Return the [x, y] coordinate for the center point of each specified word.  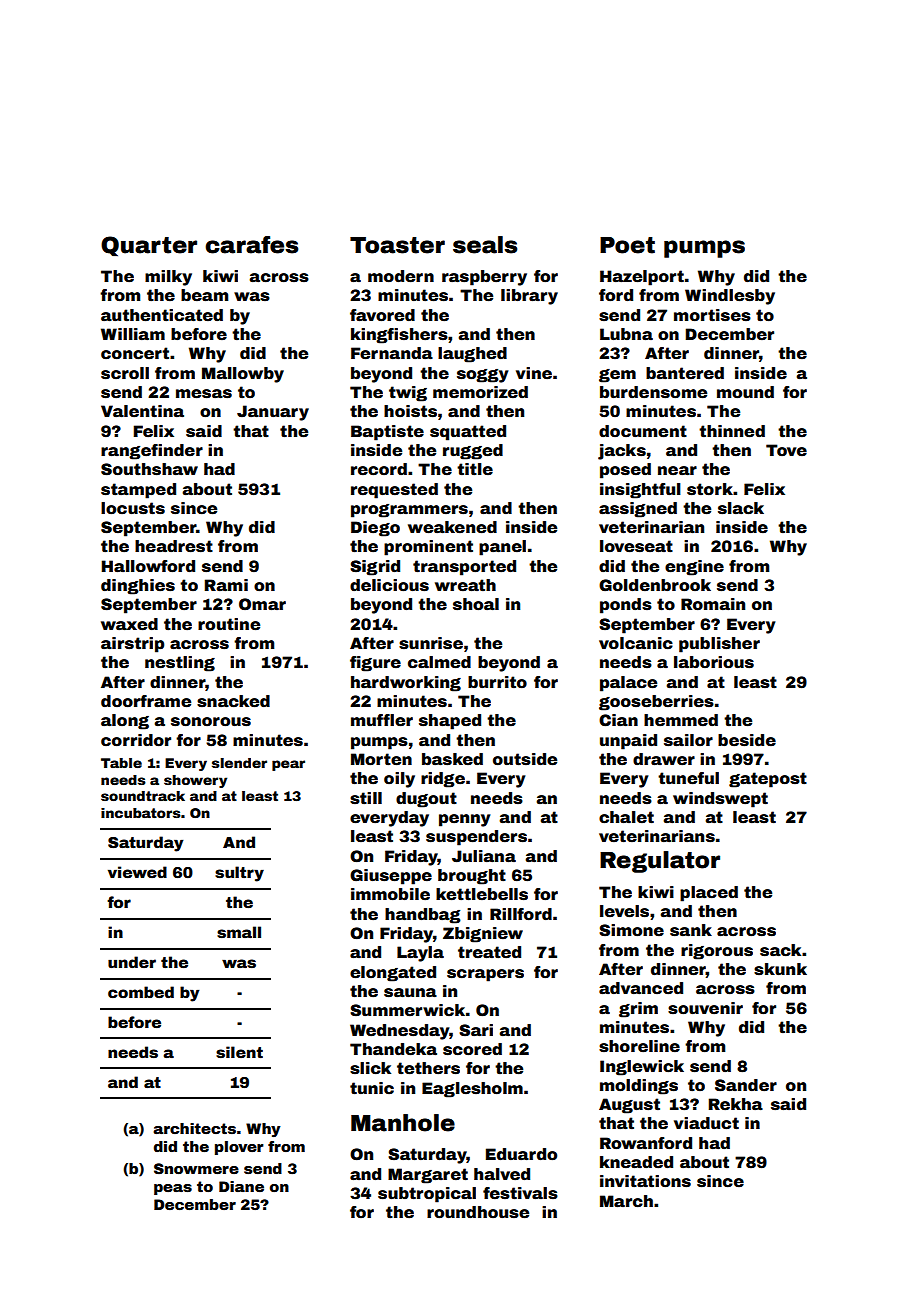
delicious [389, 585]
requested [394, 491]
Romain [713, 604]
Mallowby [243, 375]
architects [194, 1128]
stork [710, 489]
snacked [233, 701]
